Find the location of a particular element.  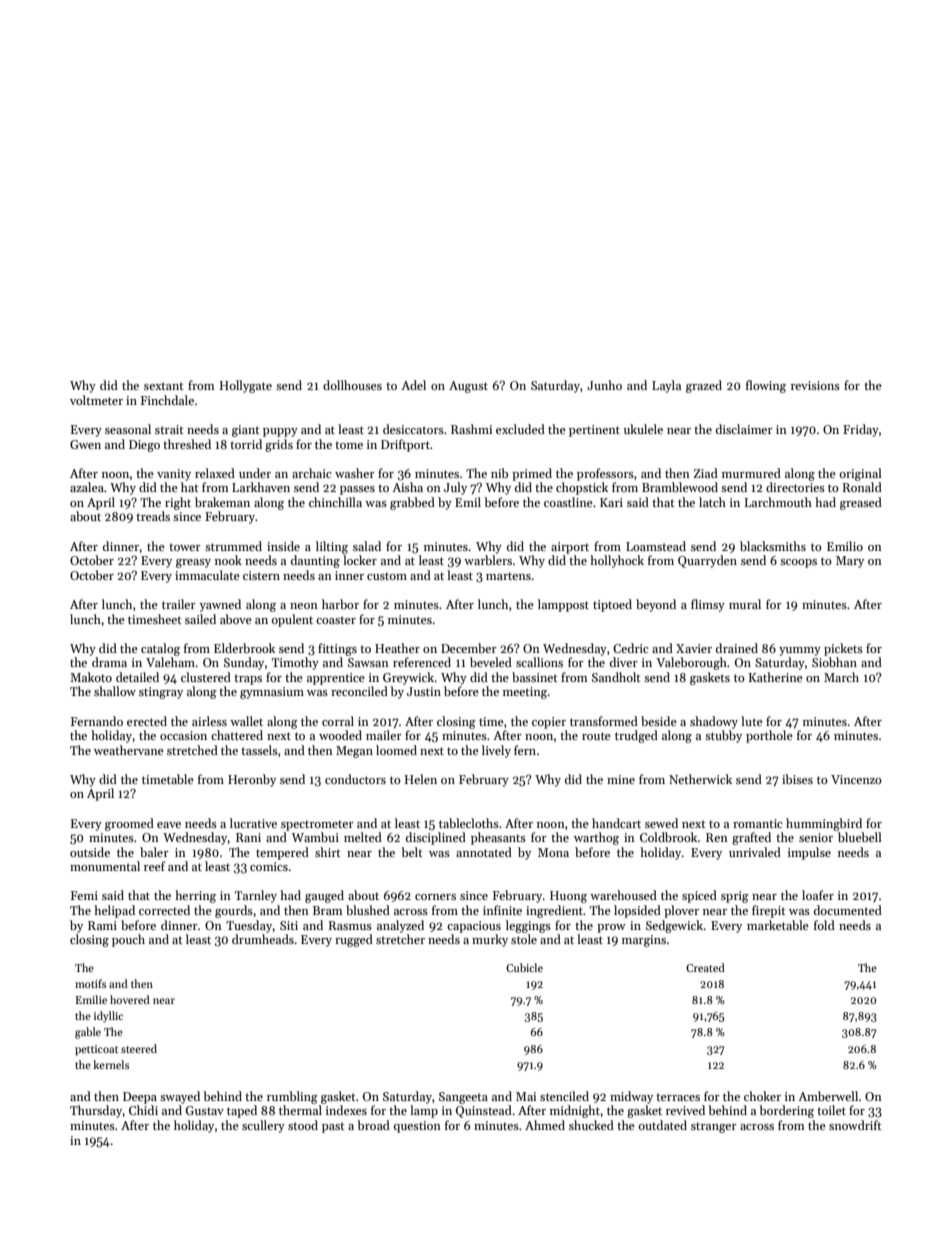

Loamstead is located at coordinates (656, 546).
